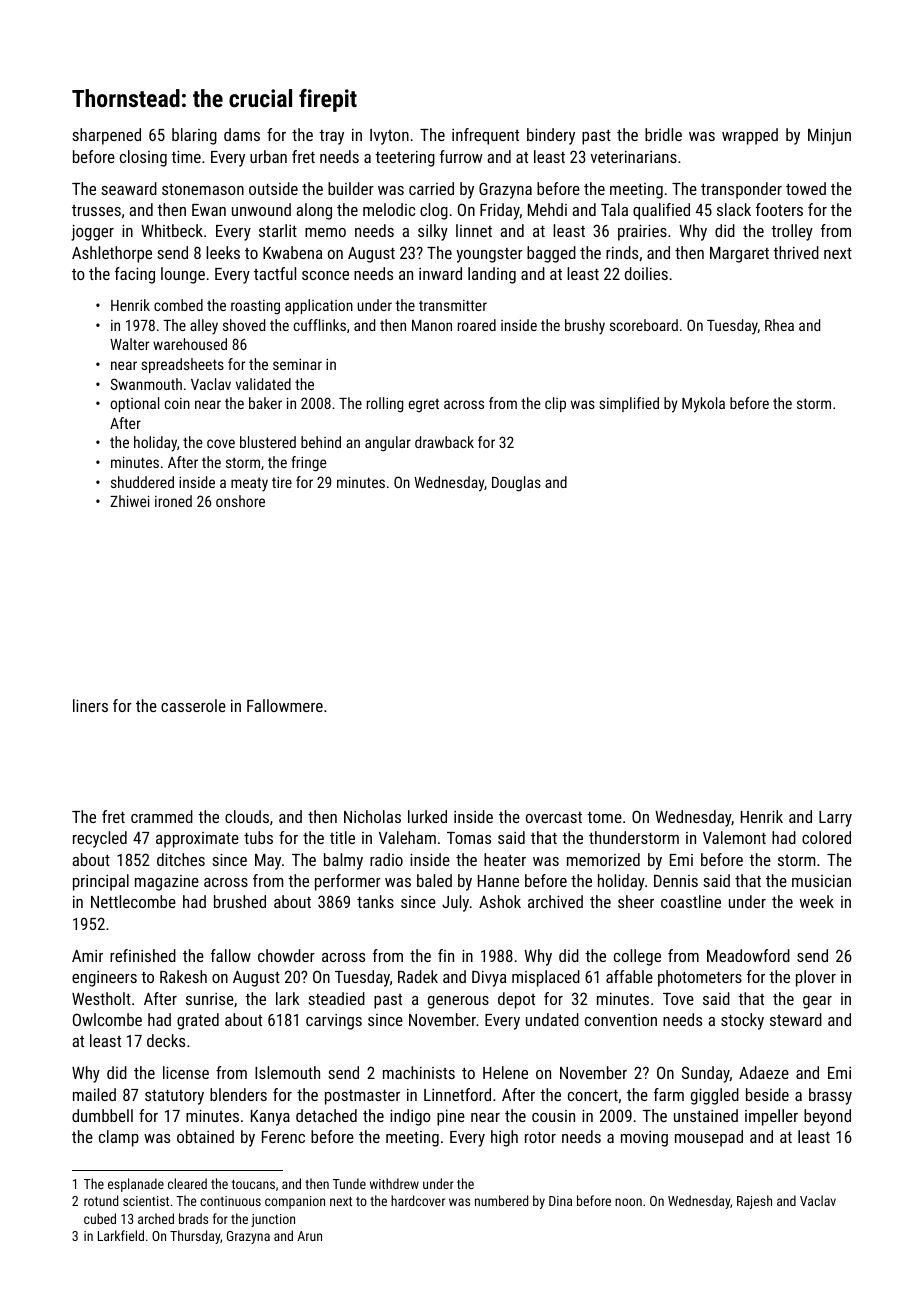 This screenshot has height=1308, width=924. I want to click on Mykola, so click(703, 405).
